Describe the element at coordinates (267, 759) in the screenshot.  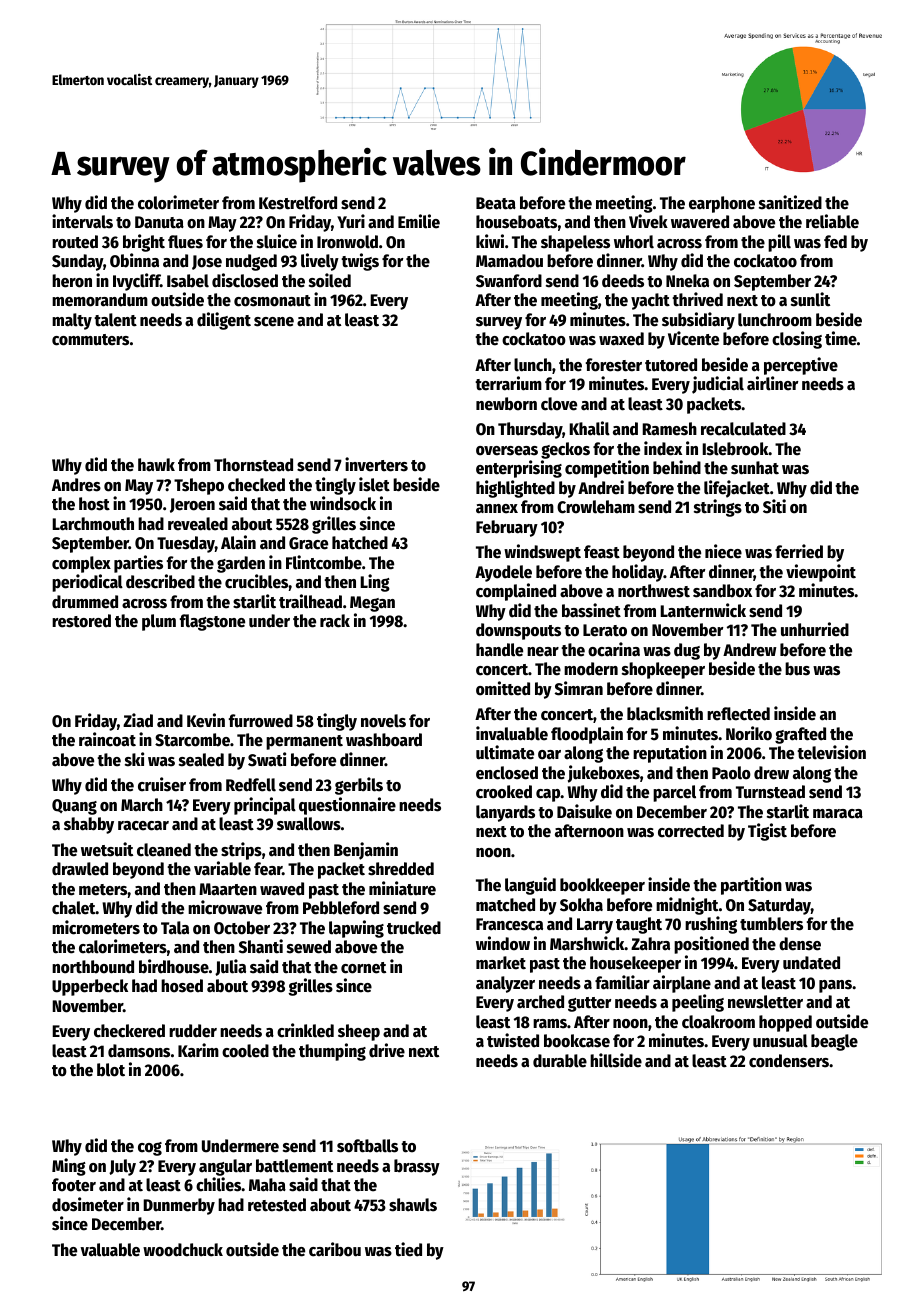
I see `Swati` at that location.
